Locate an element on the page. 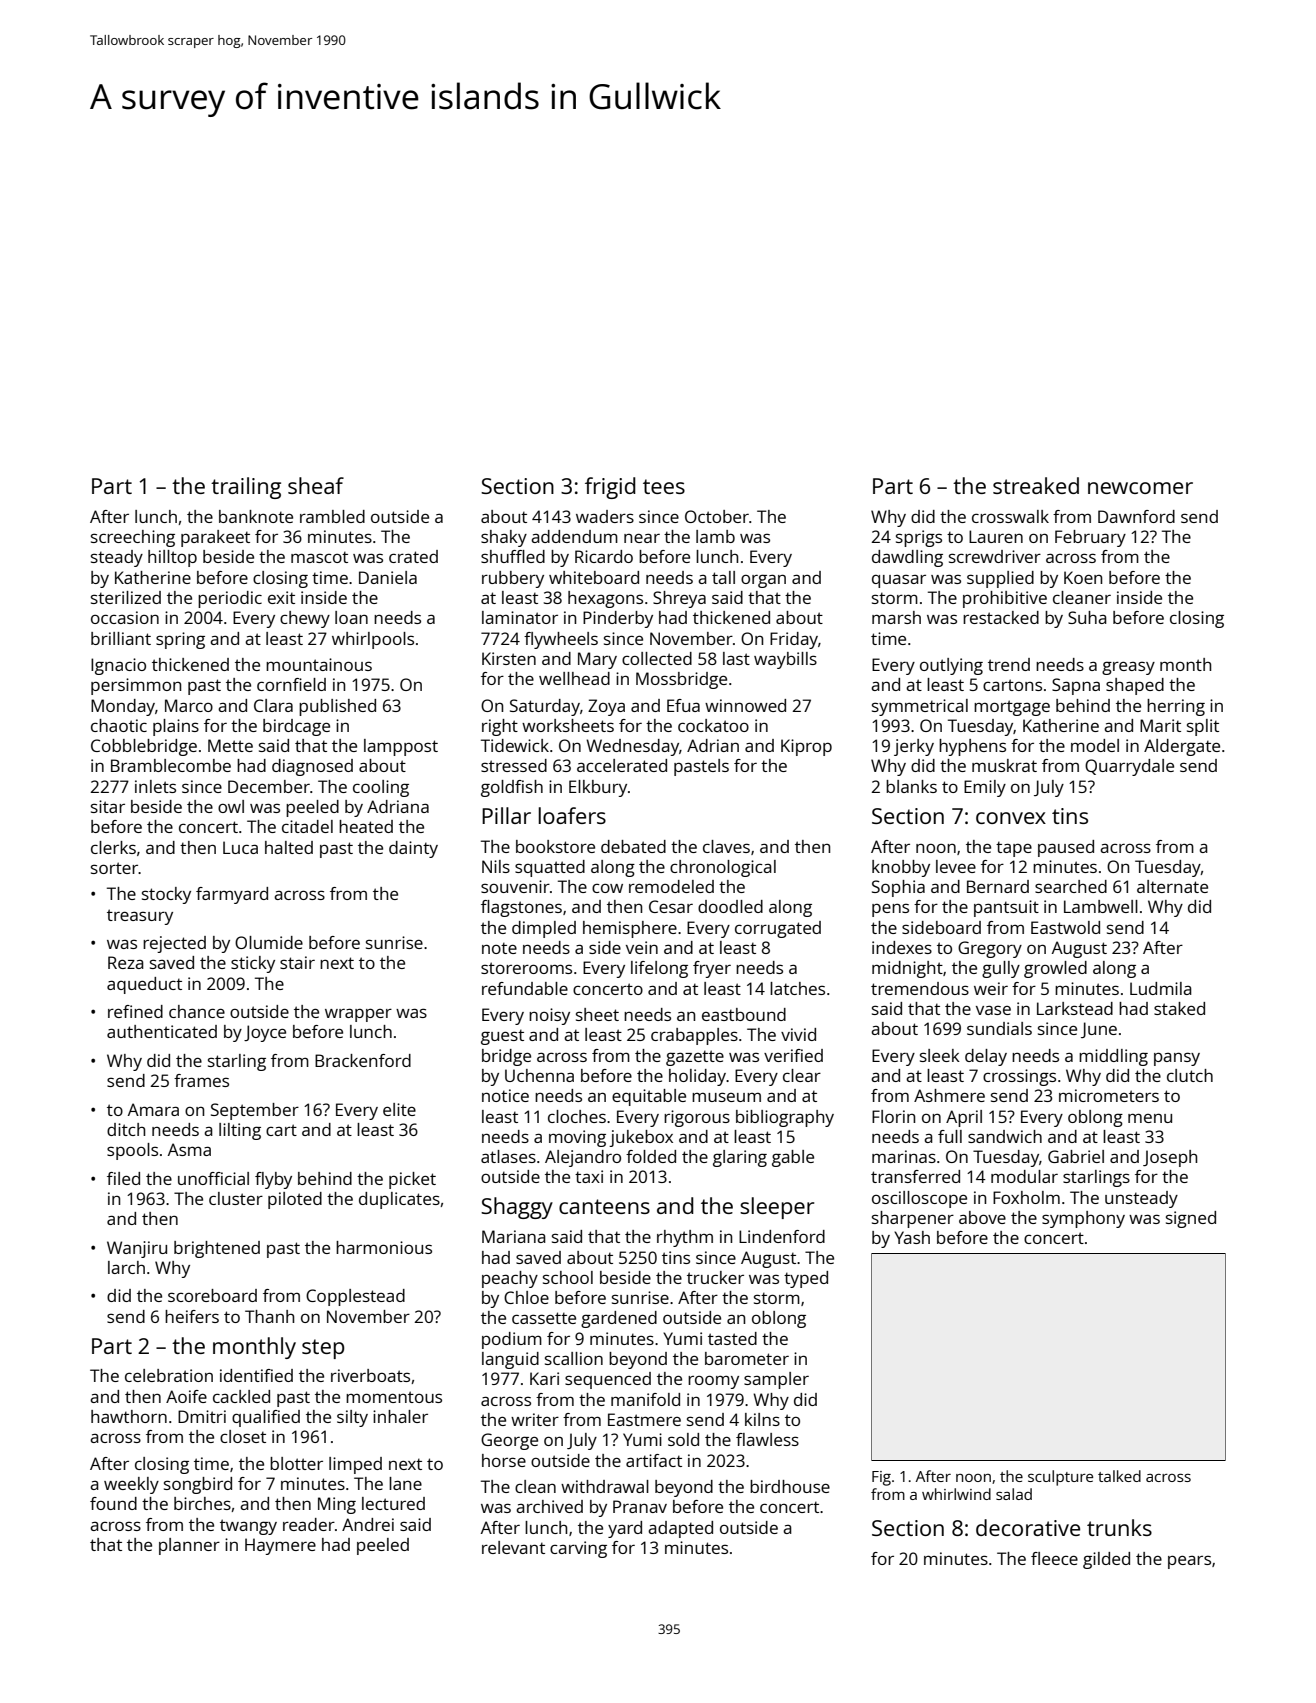 The width and height of the document is (1316, 1703). levee is located at coordinates (956, 866).
